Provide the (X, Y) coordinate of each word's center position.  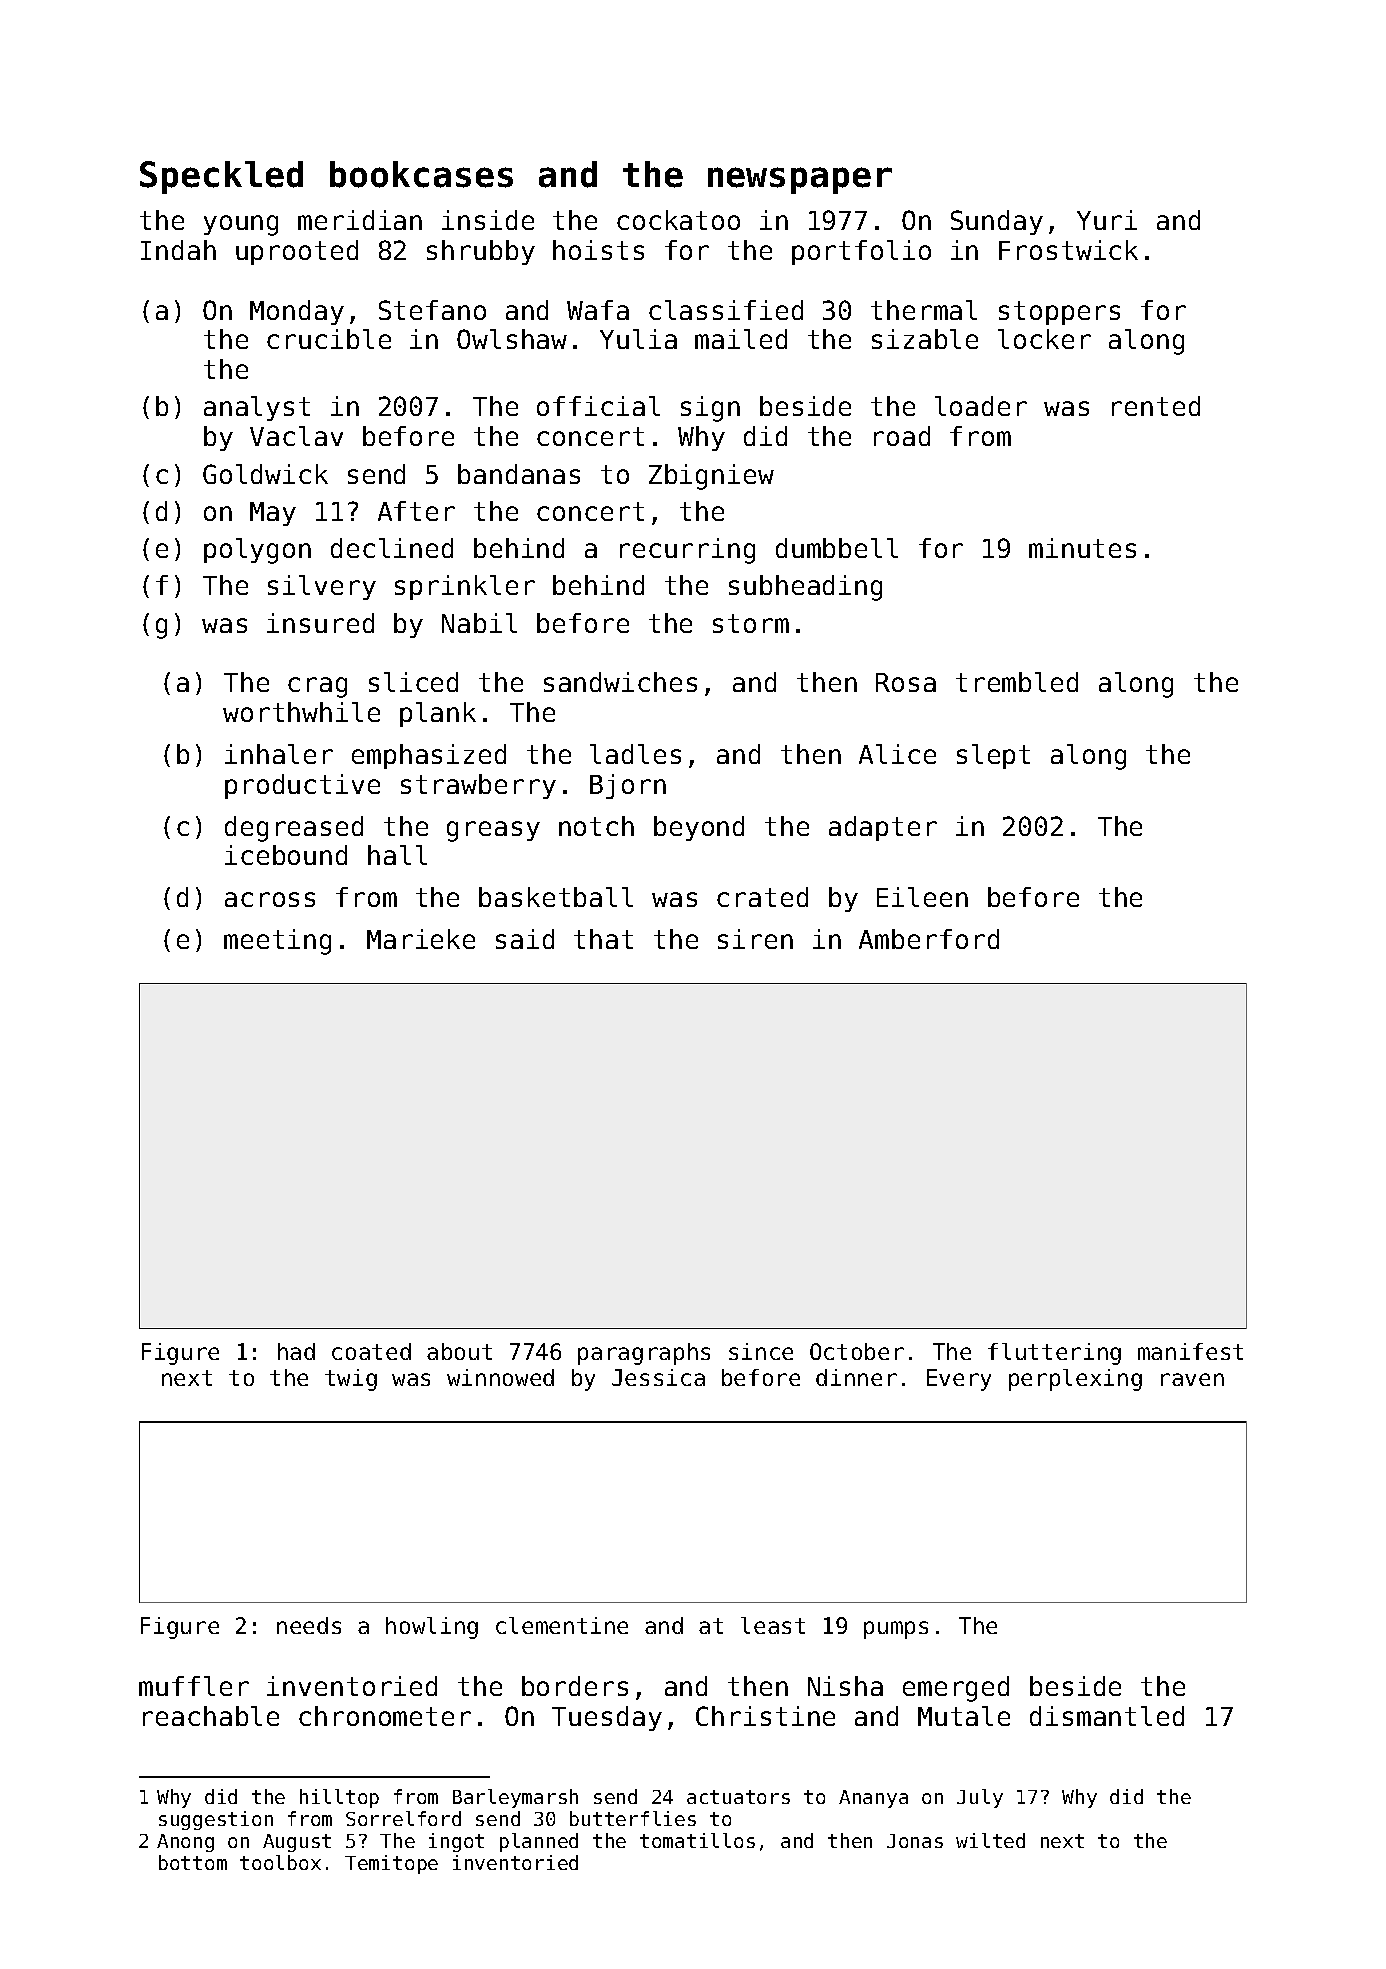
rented (1156, 406)
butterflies (633, 1818)
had (296, 1351)
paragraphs (644, 1354)
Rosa (906, 682)
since (761, 1351)
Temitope (391, 1864)
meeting (277, 942)
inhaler (279, 754)
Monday (297, 312)
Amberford (929, 939)
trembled (1017, 682)
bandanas (519, 474)
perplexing (1075, 1380)
